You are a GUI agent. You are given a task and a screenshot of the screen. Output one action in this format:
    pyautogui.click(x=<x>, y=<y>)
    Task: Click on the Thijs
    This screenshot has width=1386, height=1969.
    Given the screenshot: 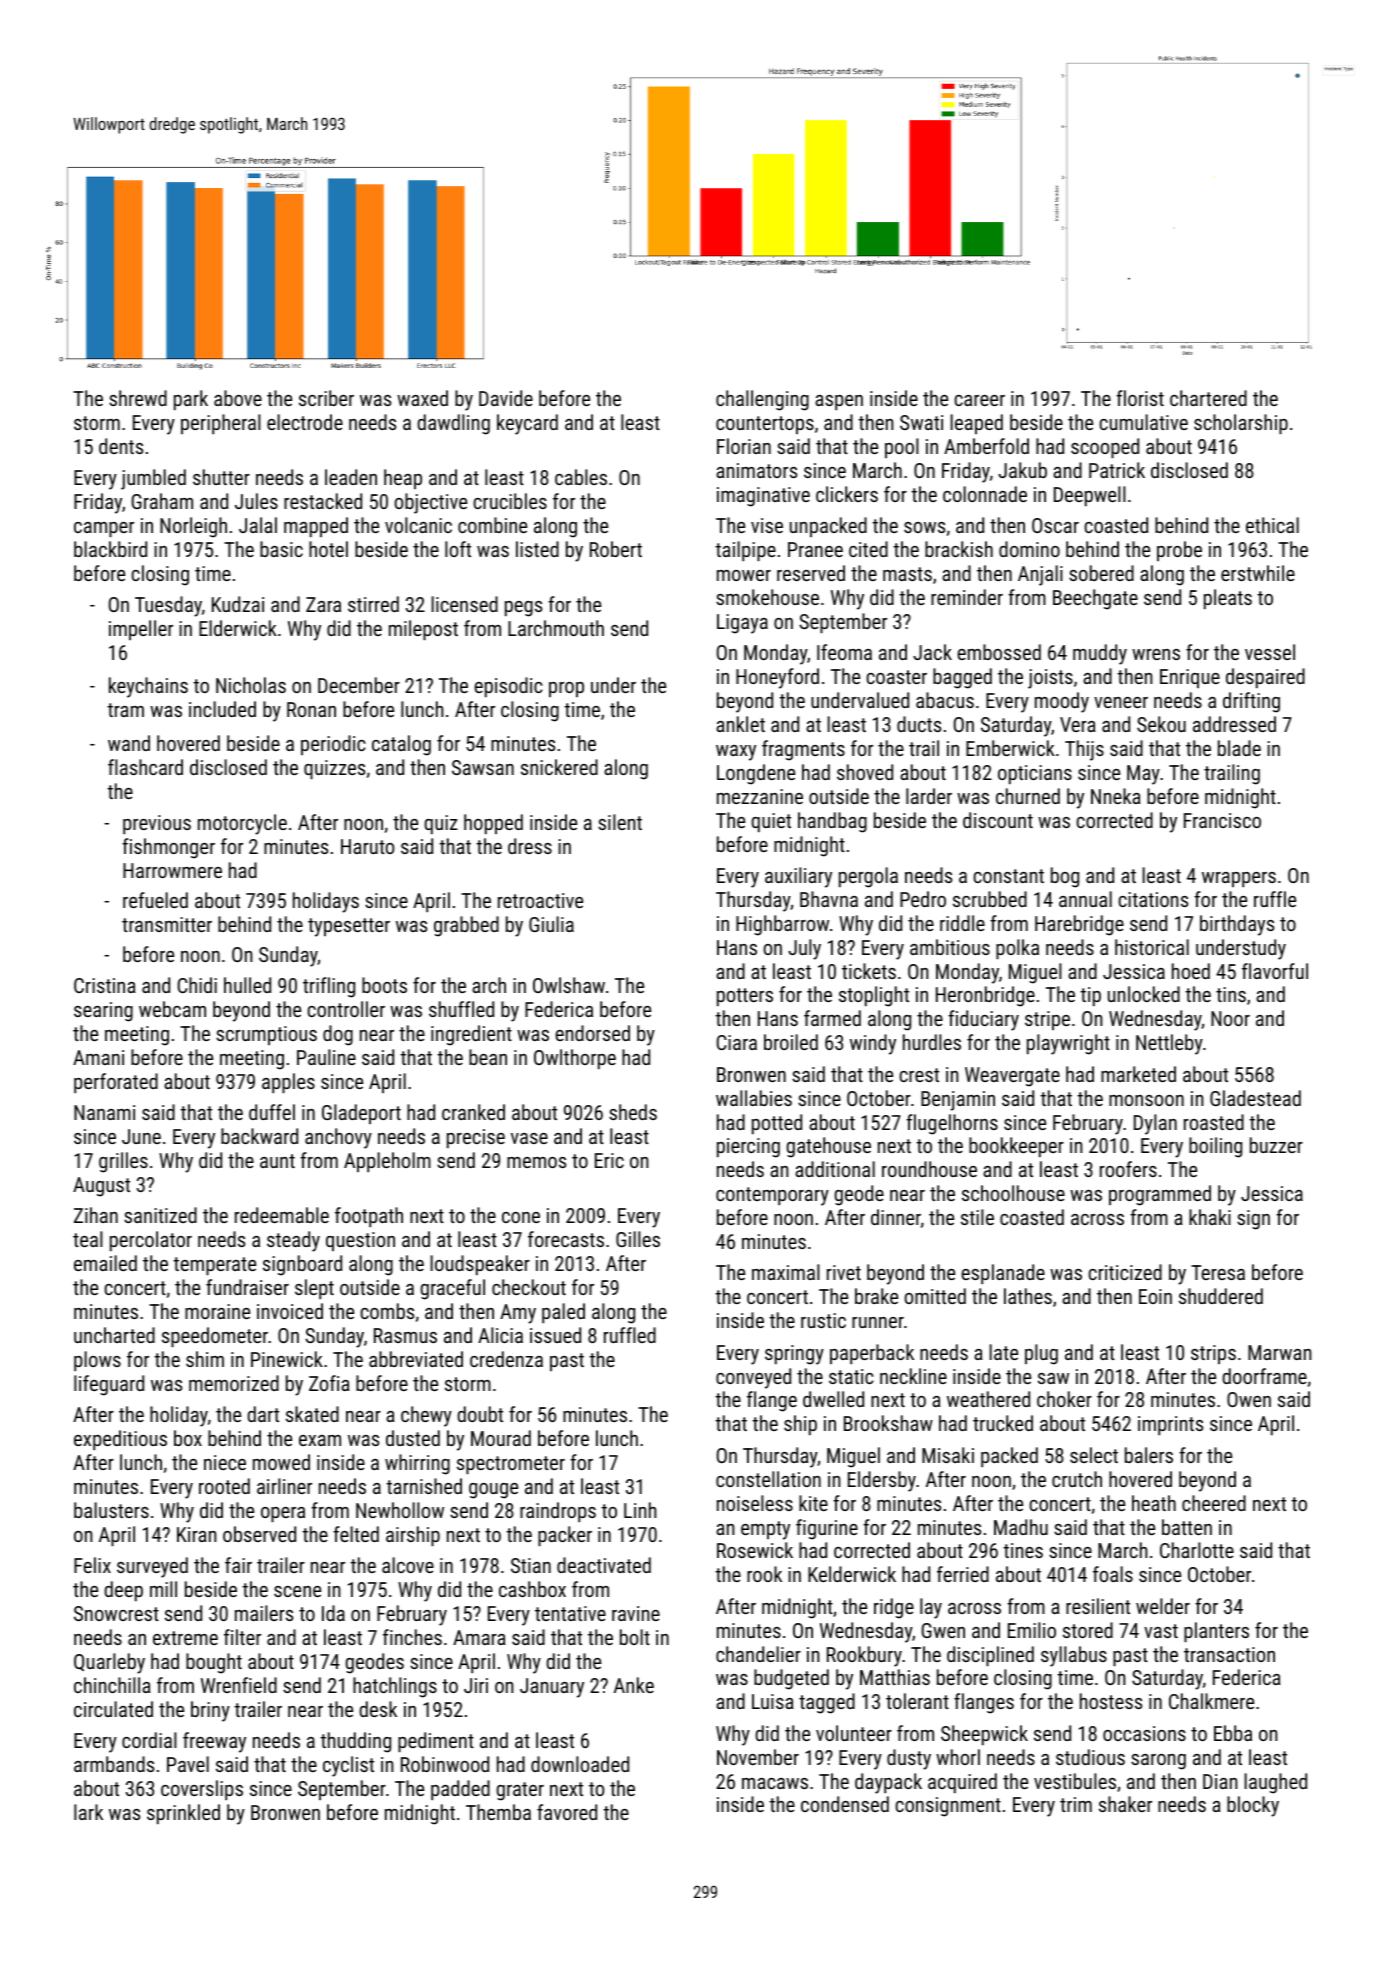 What is the action you would take?
    pyautogui.click(x=1084, y=750)
